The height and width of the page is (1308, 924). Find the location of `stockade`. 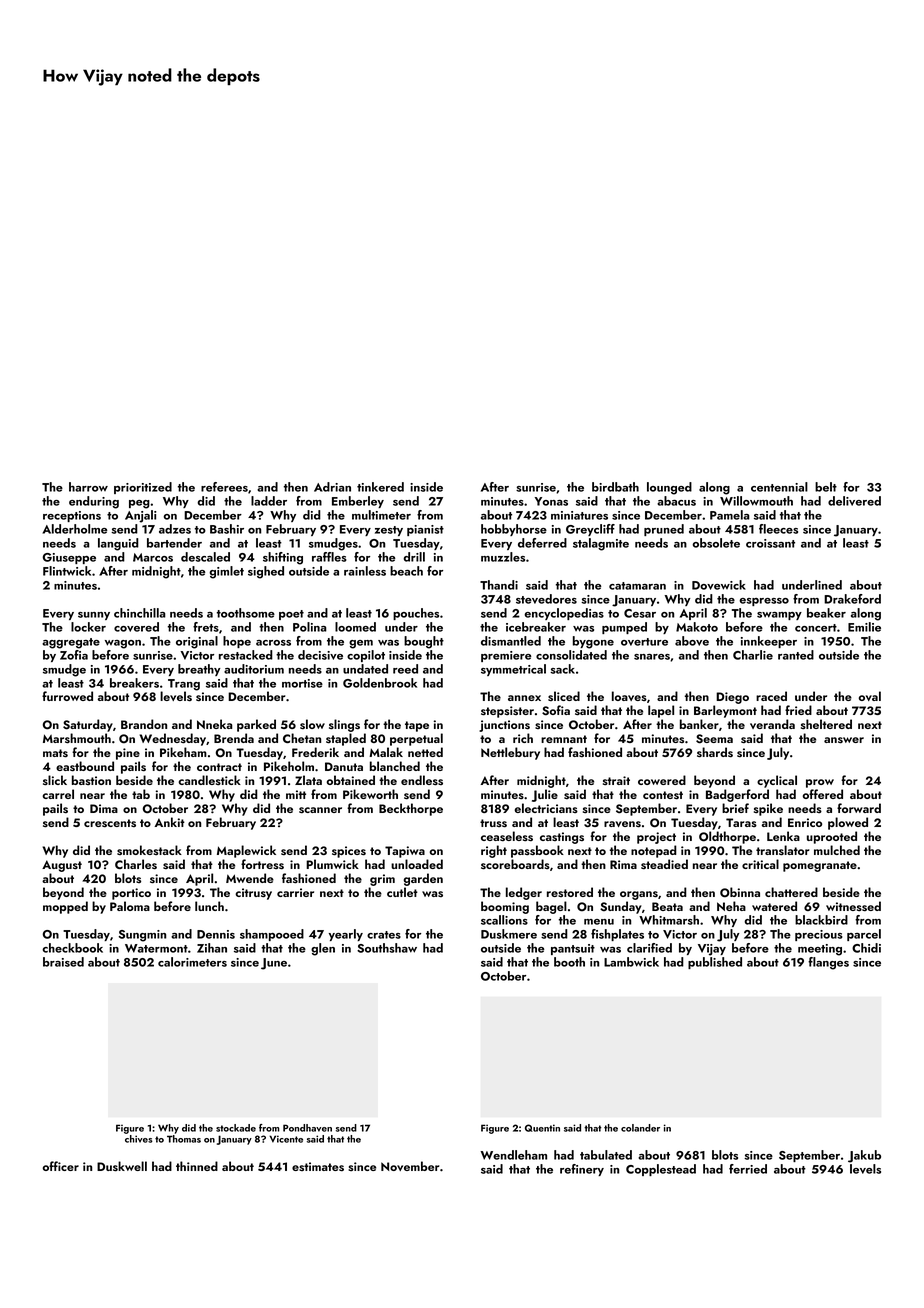

stockade is located at coordinates (236, 1128).
